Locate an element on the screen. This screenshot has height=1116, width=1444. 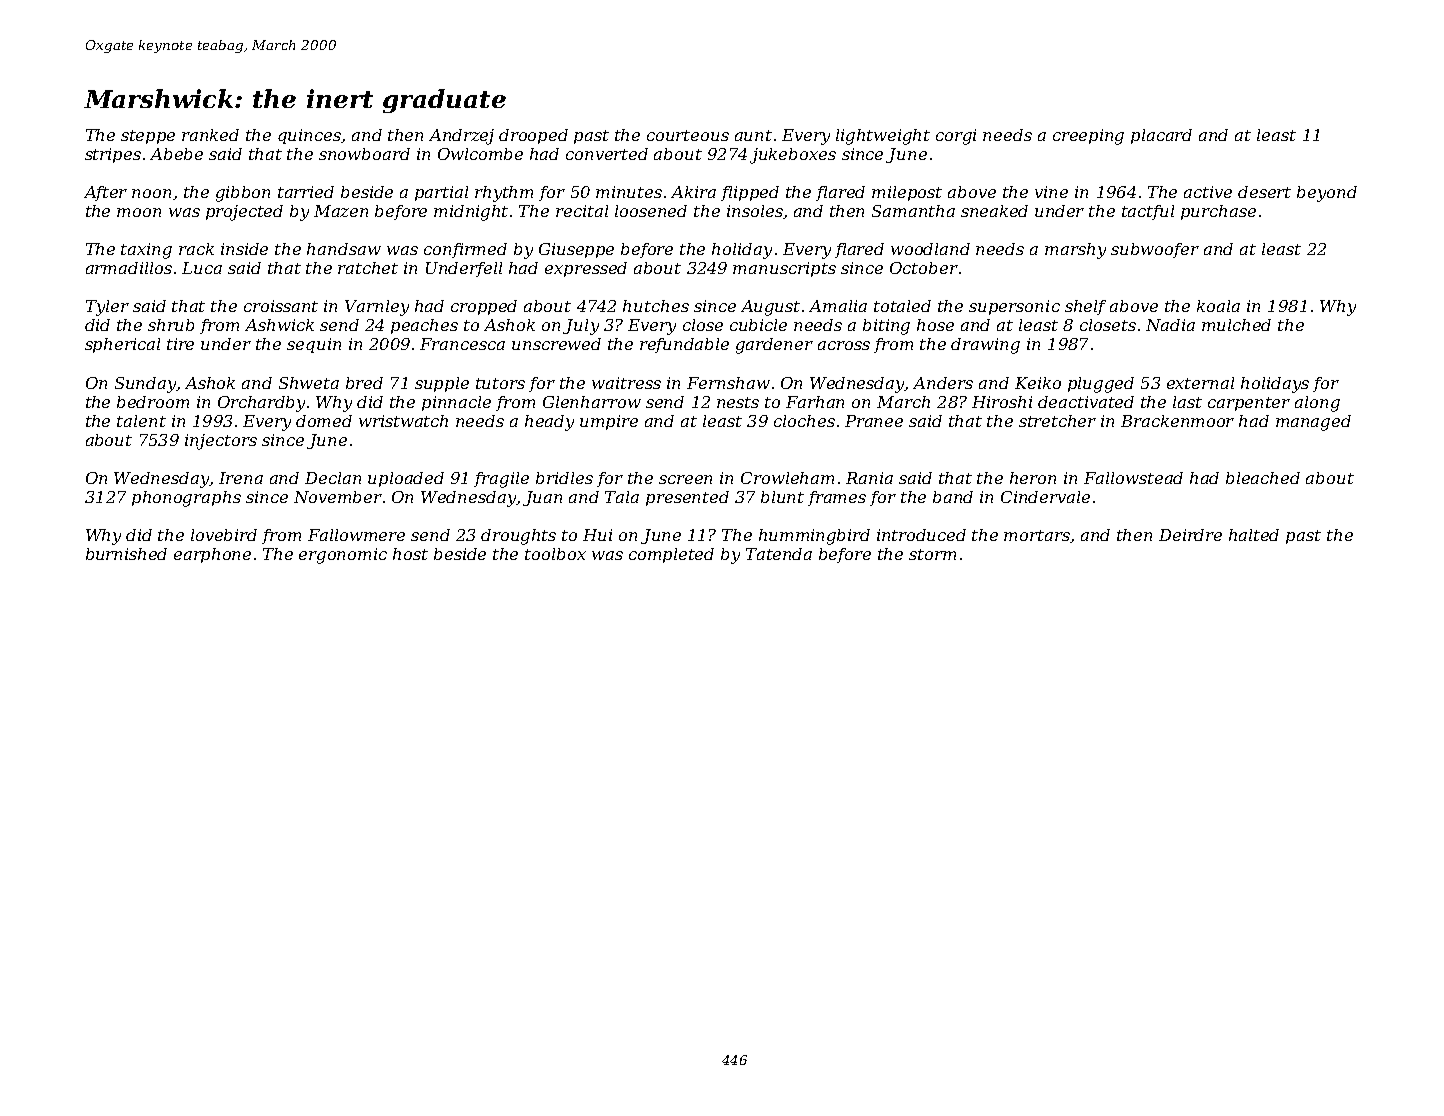
lovebird is located at coordinates (224, 535).
